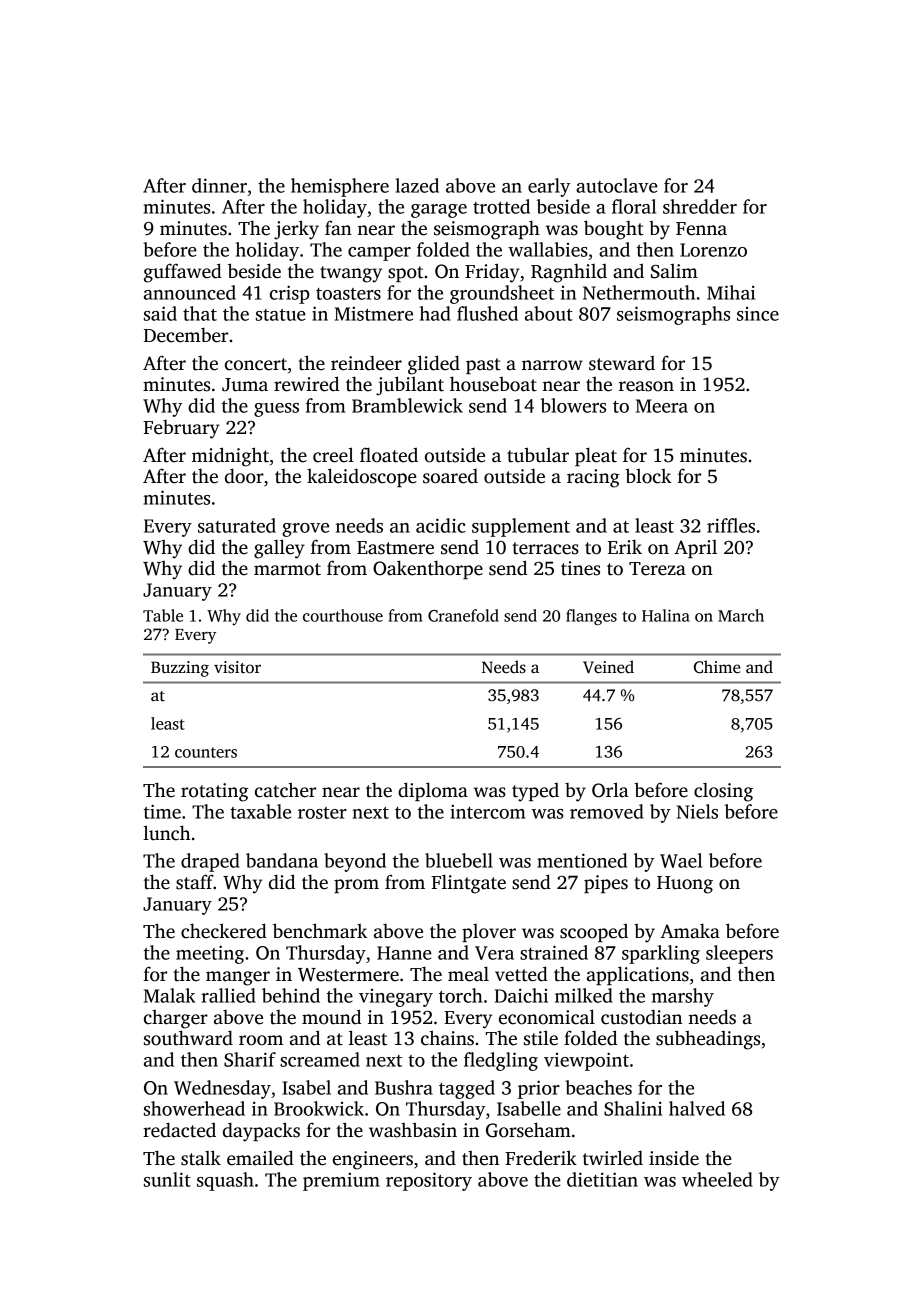  I want to click on halved, so click(697, 1108).
